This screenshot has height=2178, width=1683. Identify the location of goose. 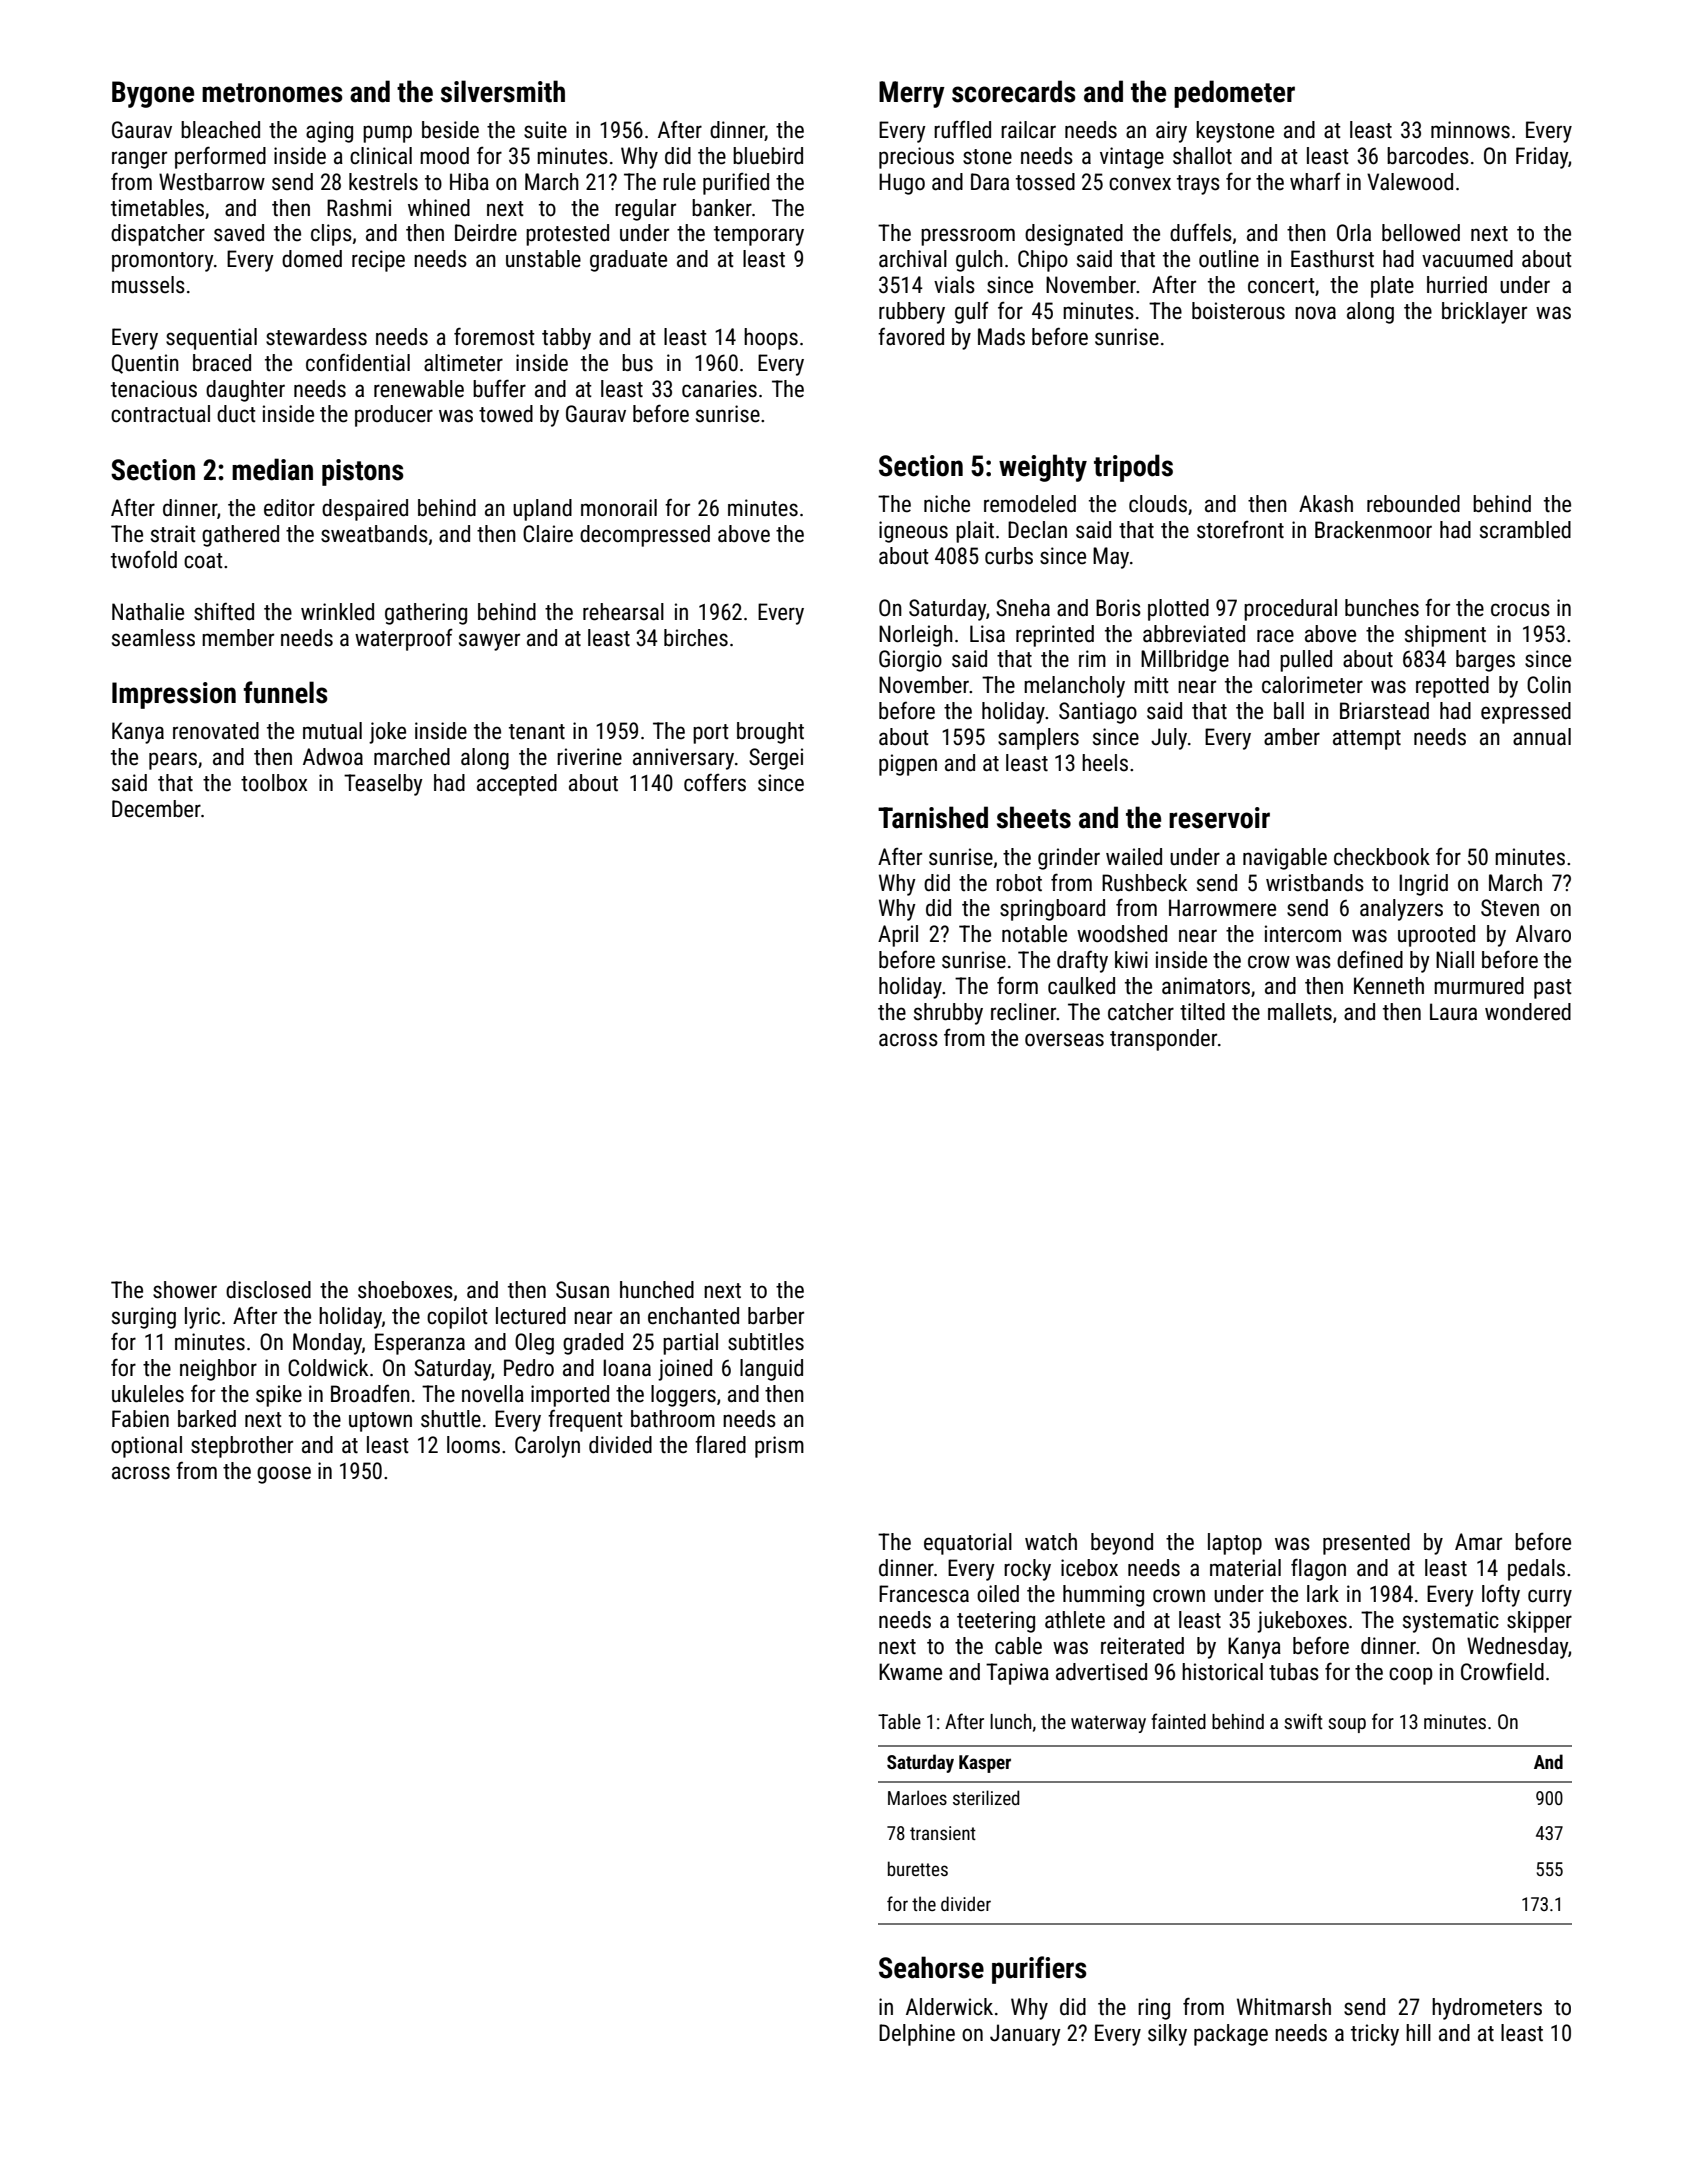
(284, 1475).
